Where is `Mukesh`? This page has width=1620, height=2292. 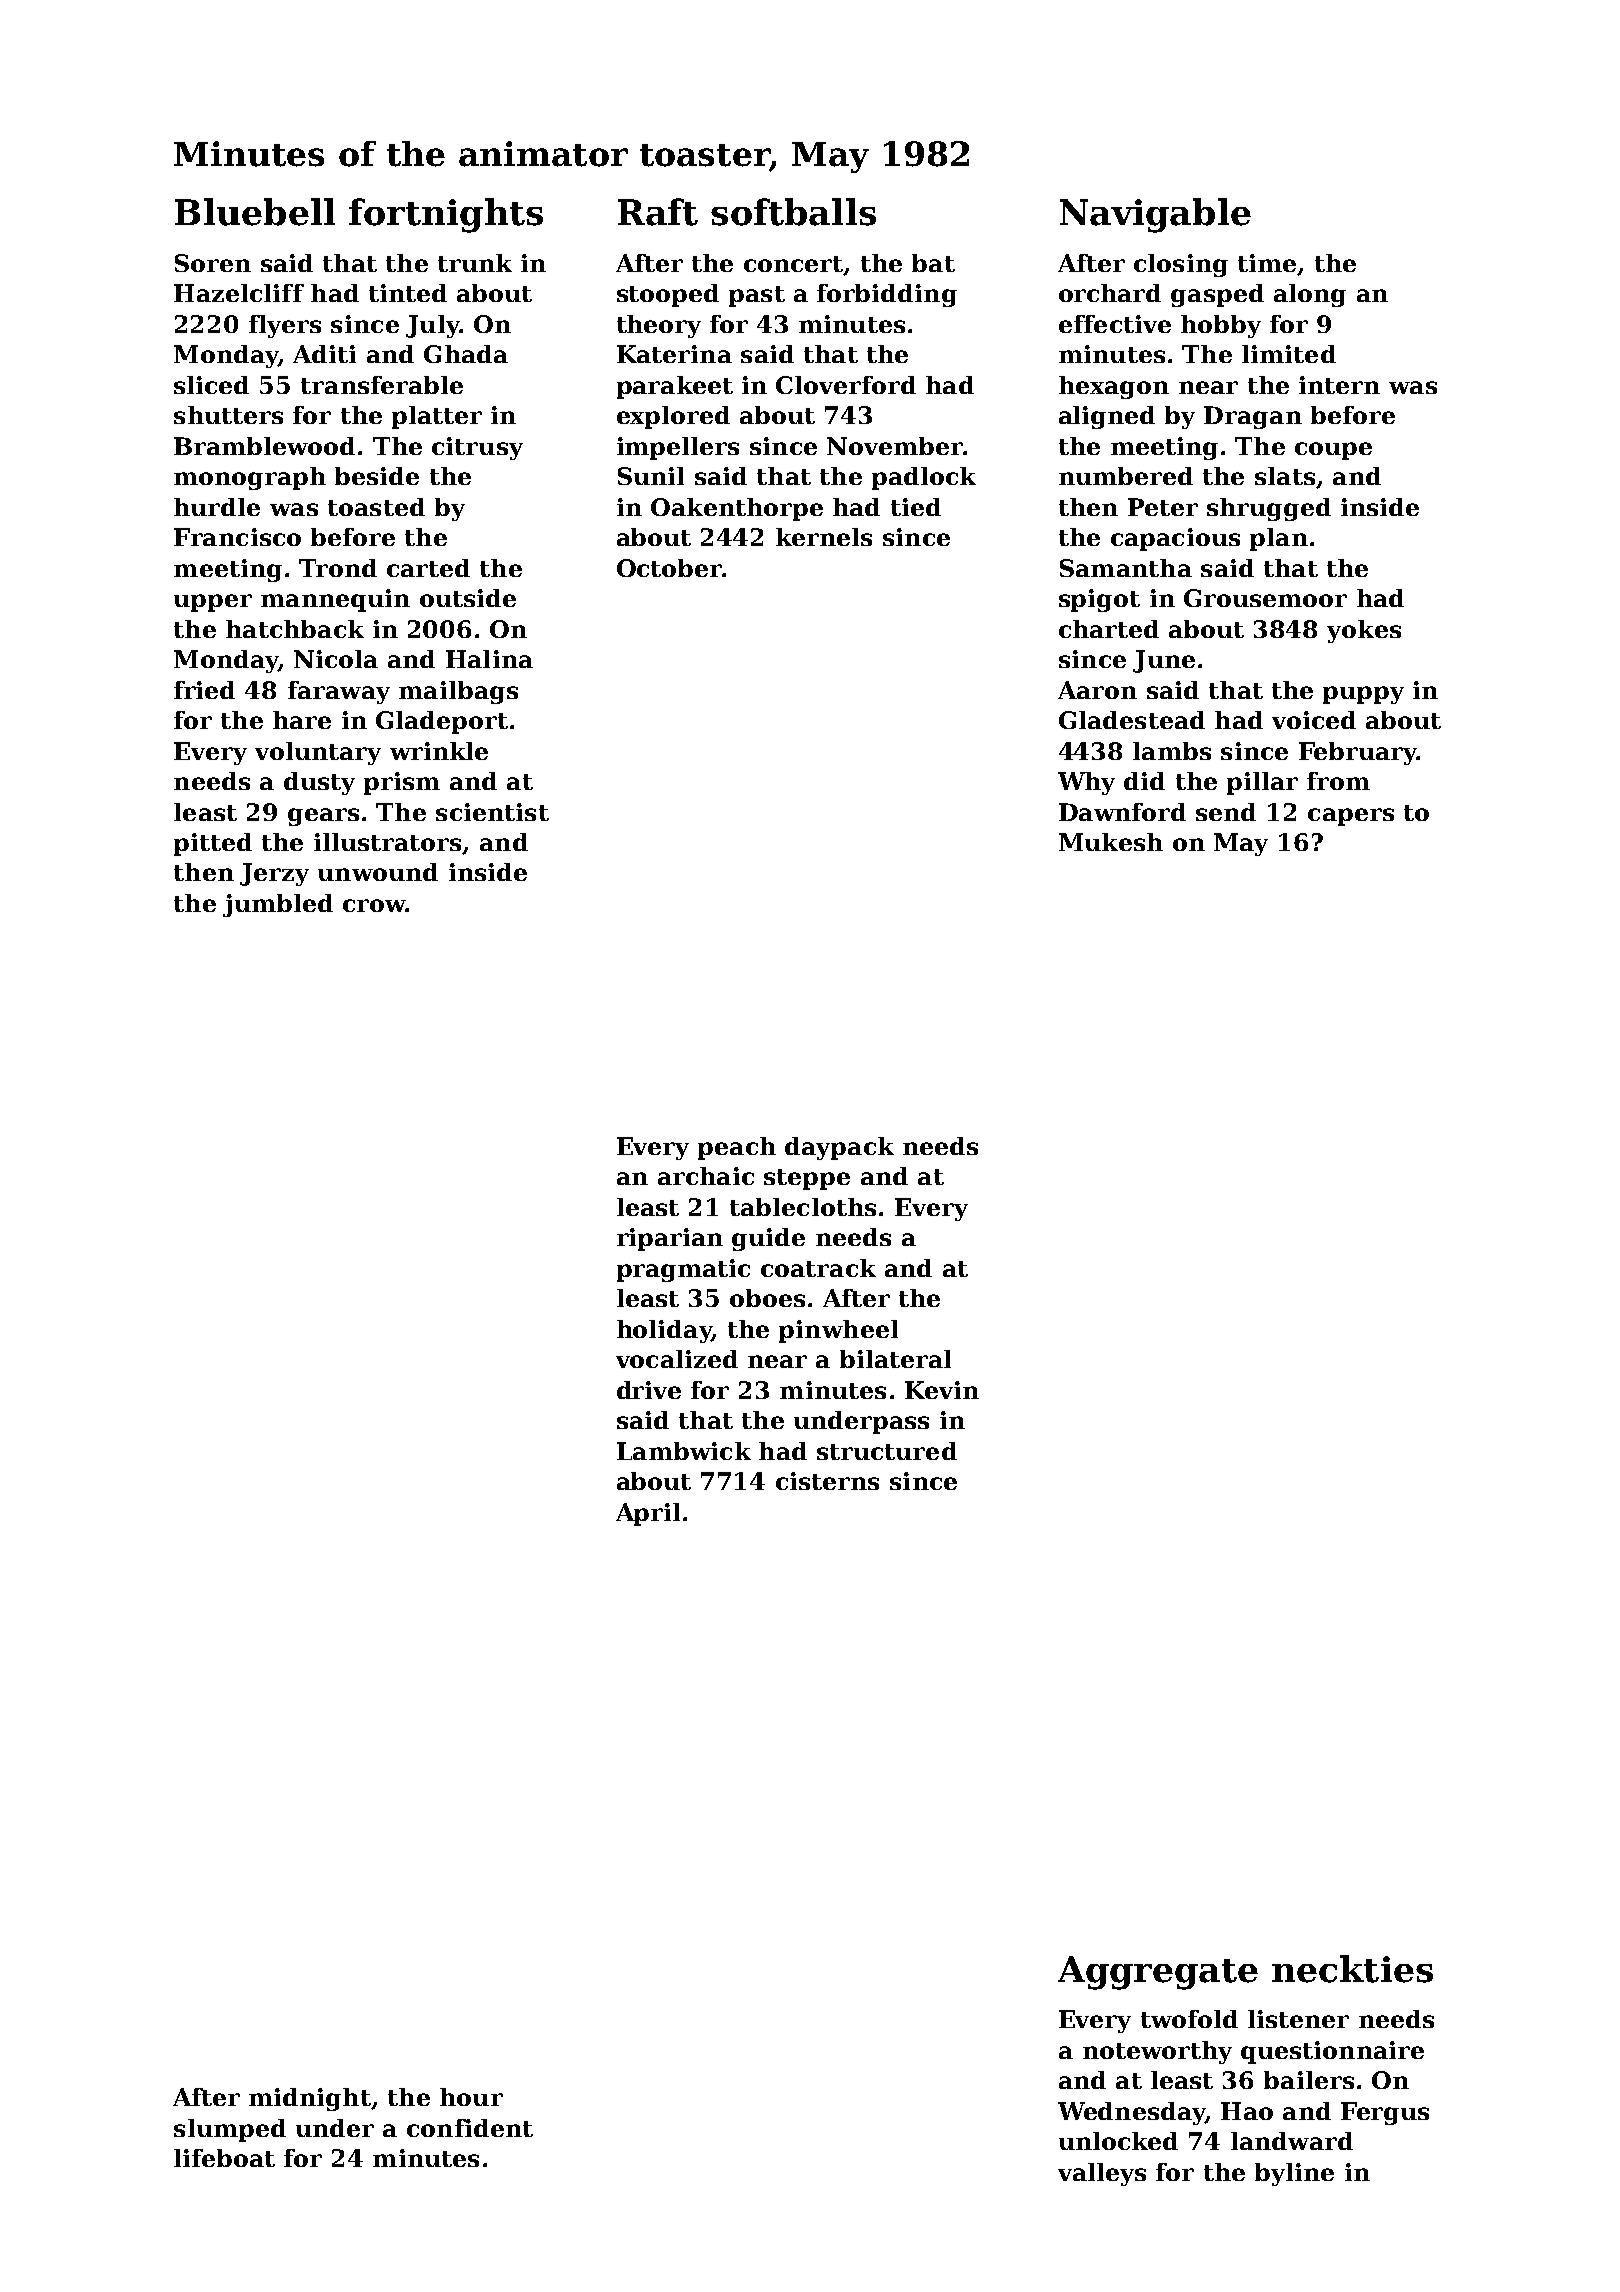 Mukesh is located at coordinates (1111, 842).
